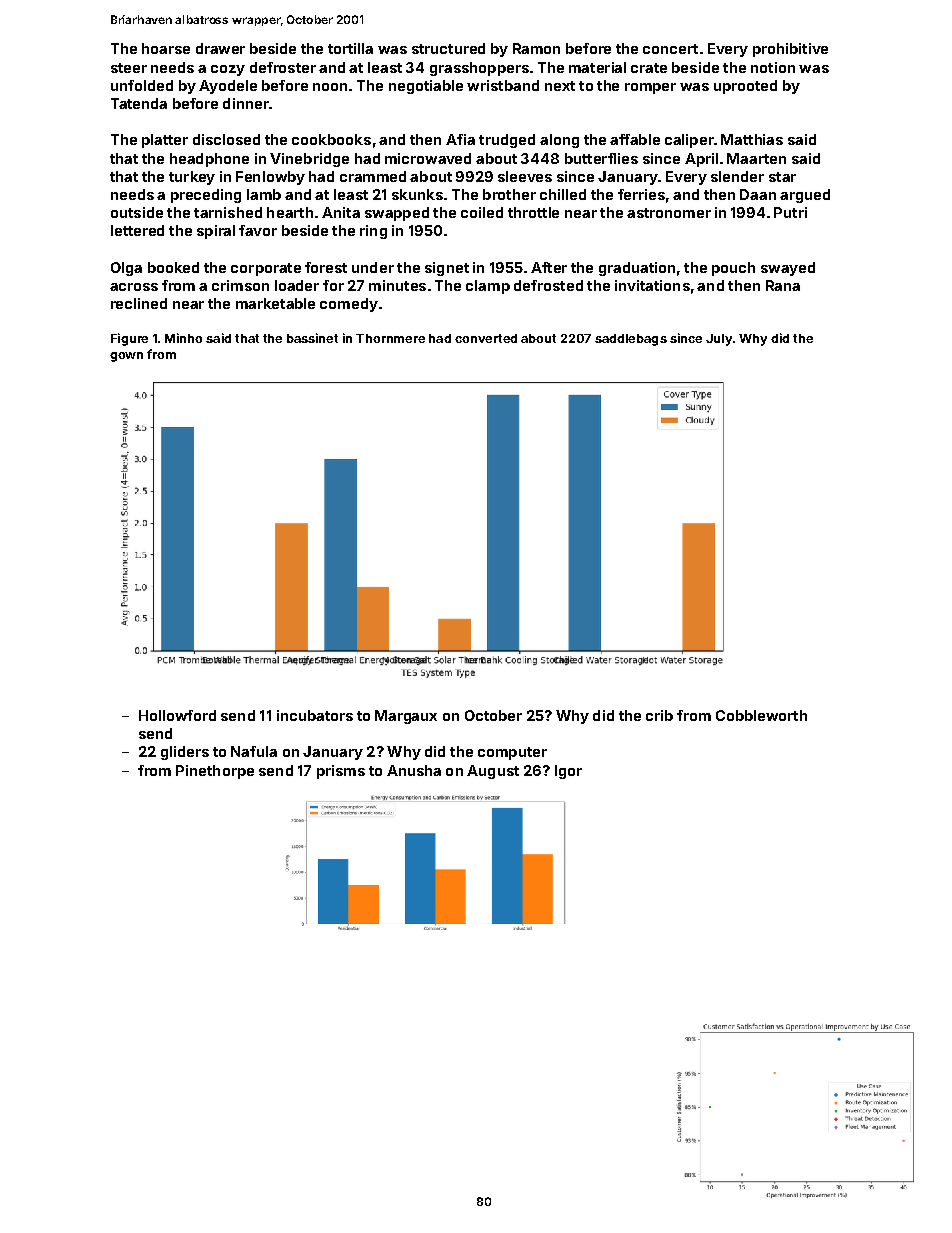  I want to click on converted, so click(486, 338).
